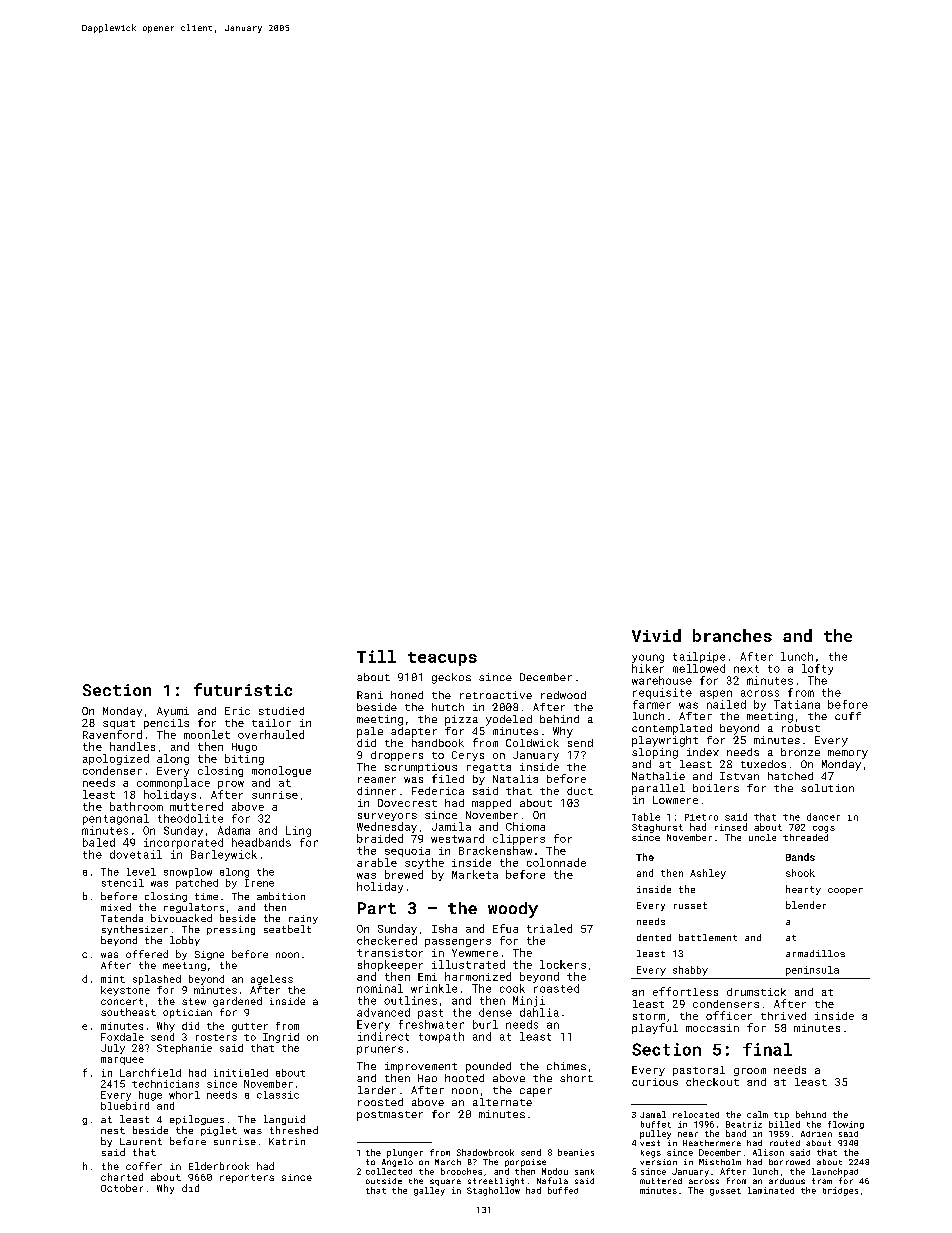  I want to click on monologue, so click(281, 771).
